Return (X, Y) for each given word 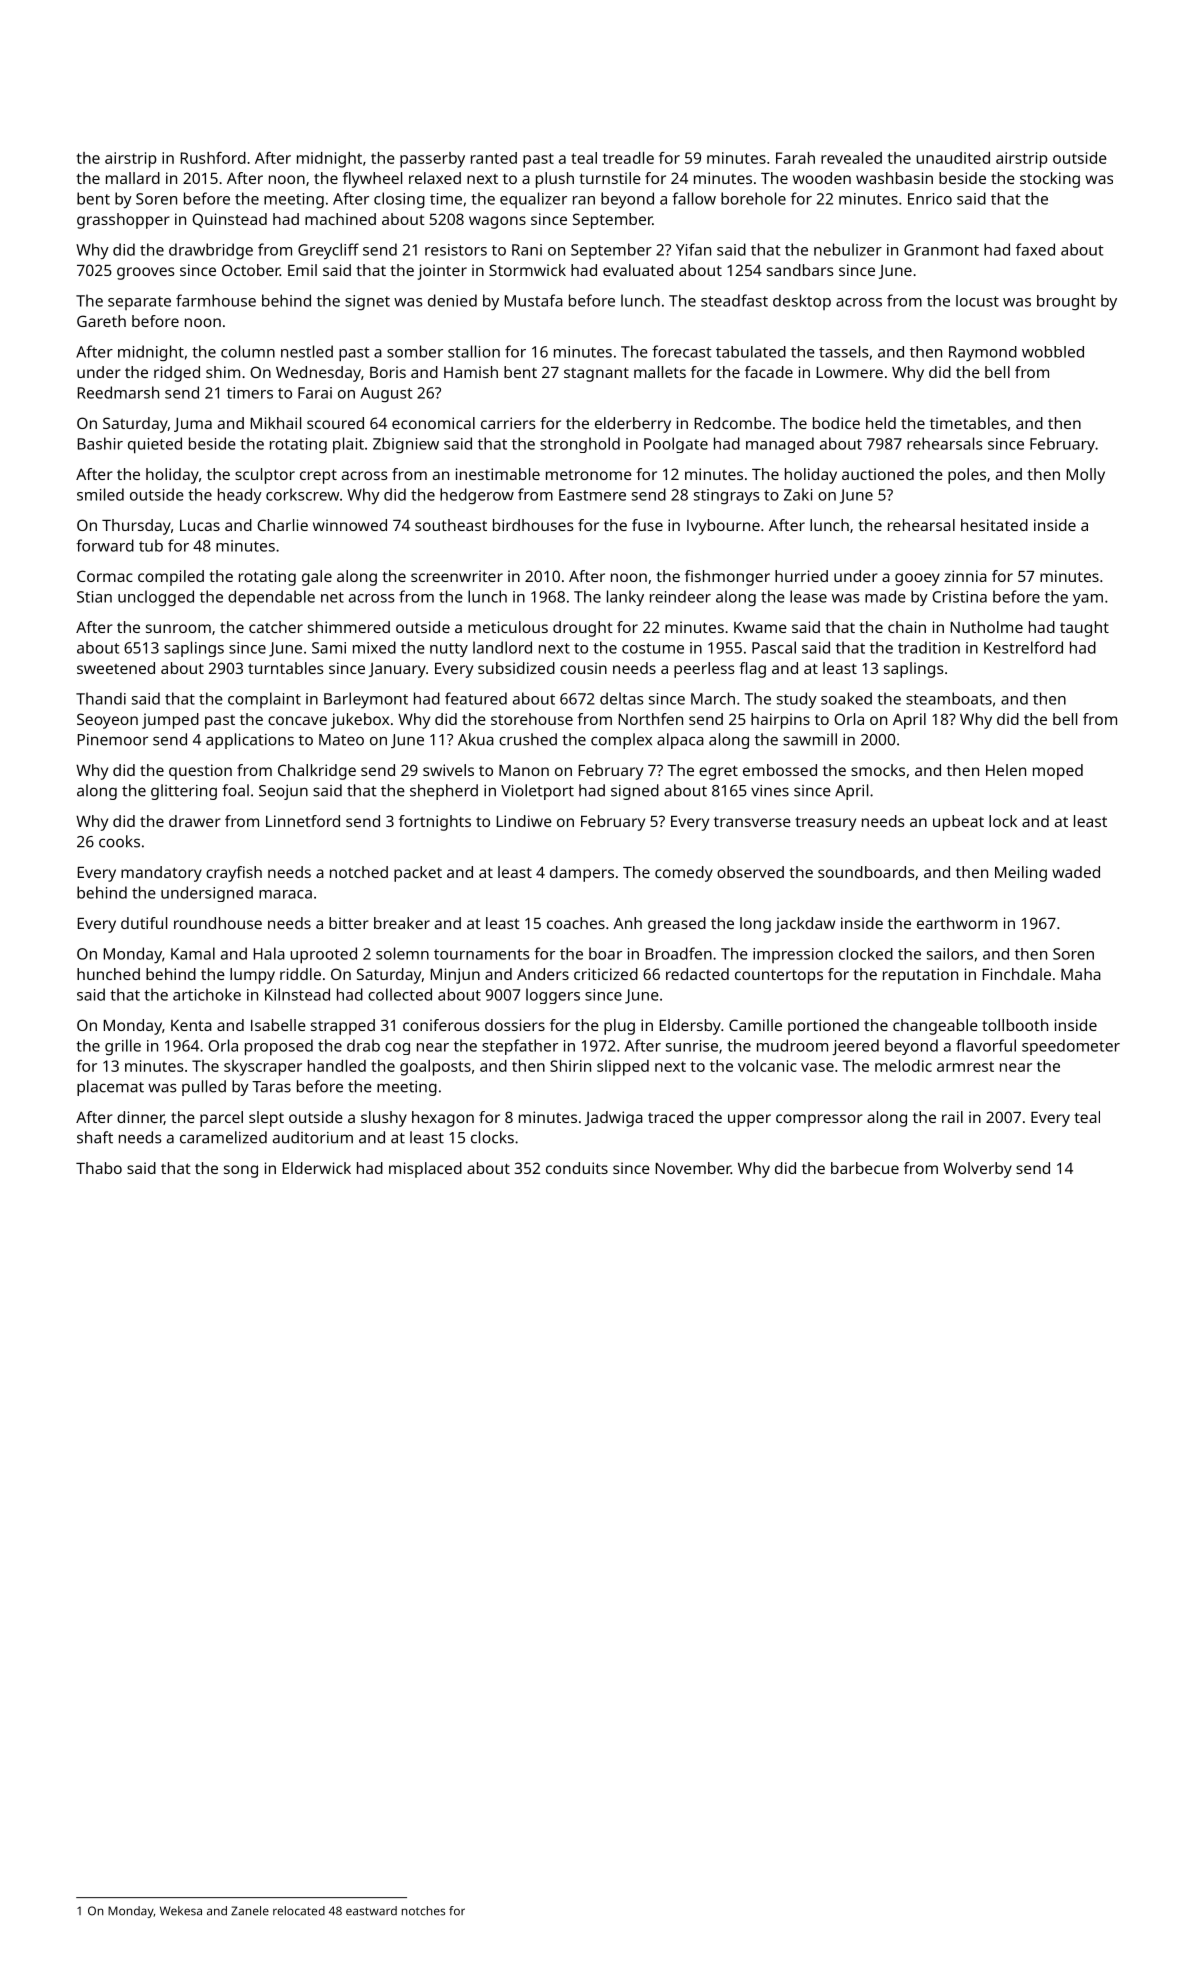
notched (359, 872)
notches (423, 1911)
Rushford (213, 158)
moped (1058, 772)
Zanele (250, 1911)
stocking (1050, 180)
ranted (494, 158)
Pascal (774, 647)
